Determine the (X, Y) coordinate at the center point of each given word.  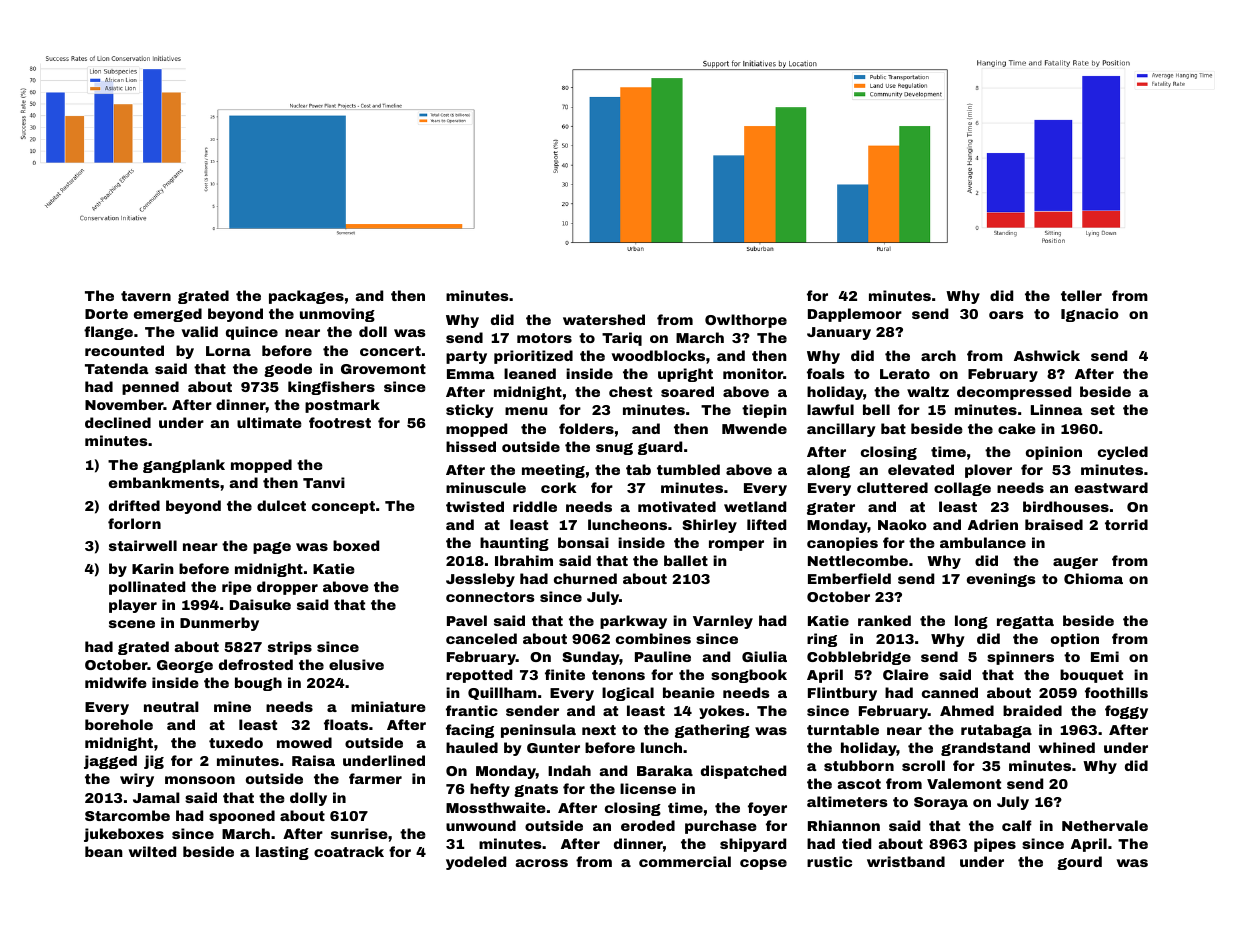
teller (1081, 295)
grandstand (985, 749)
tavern (146, 296)
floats (346, 724)
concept (343, 507)
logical (628, 694)
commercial (685, 861)
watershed (604, 319)
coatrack (349, 851)
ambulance (983, 542)
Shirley (709, 526)
